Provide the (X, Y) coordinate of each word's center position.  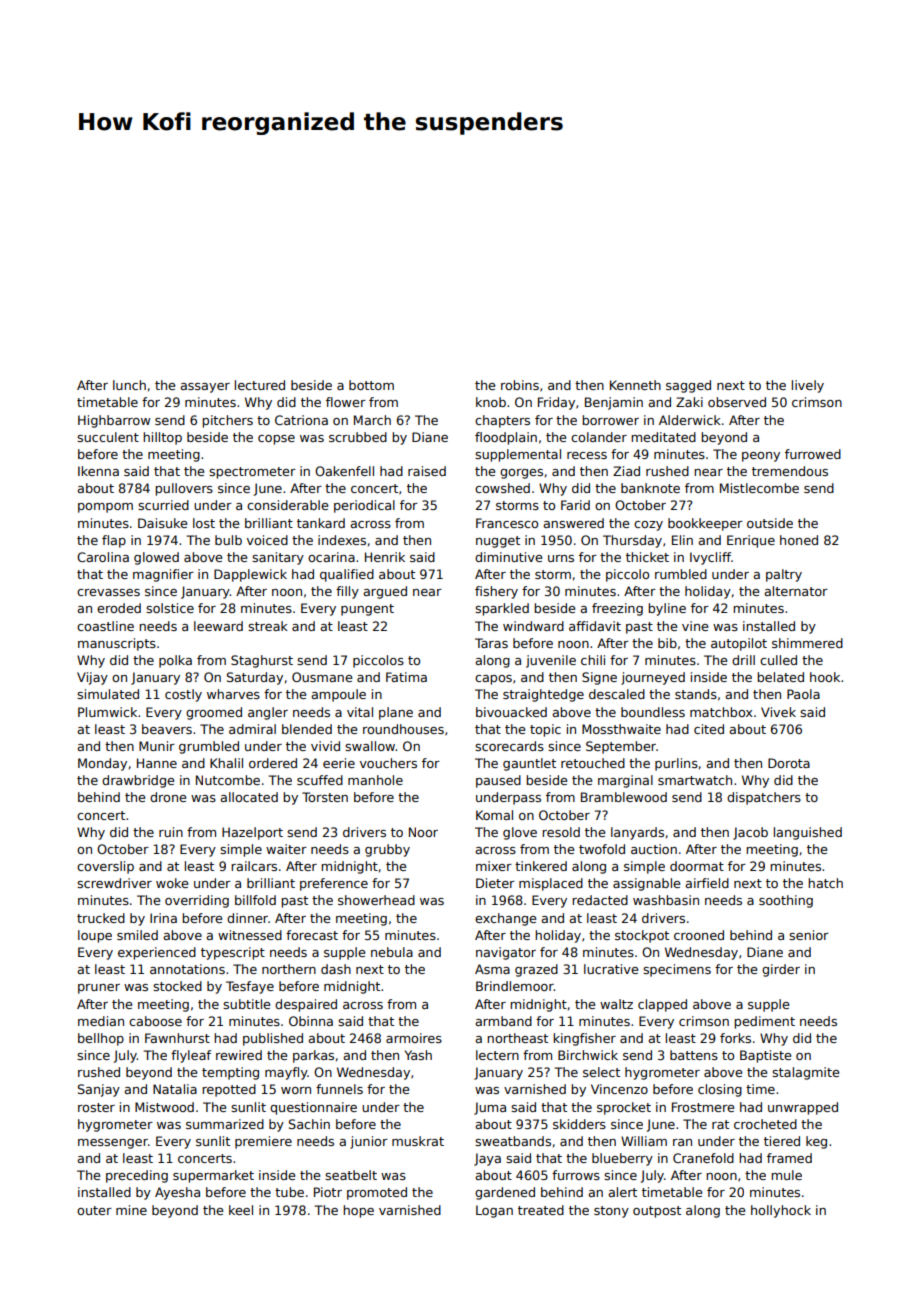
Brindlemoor (515, 986)
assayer (205, 388)
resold (561, 832)
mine (131, 1210)
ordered (273, 763)
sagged (688, 386)
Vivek (778, 712)
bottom (371, 385)
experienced (157, 953)
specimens (677, 970)
